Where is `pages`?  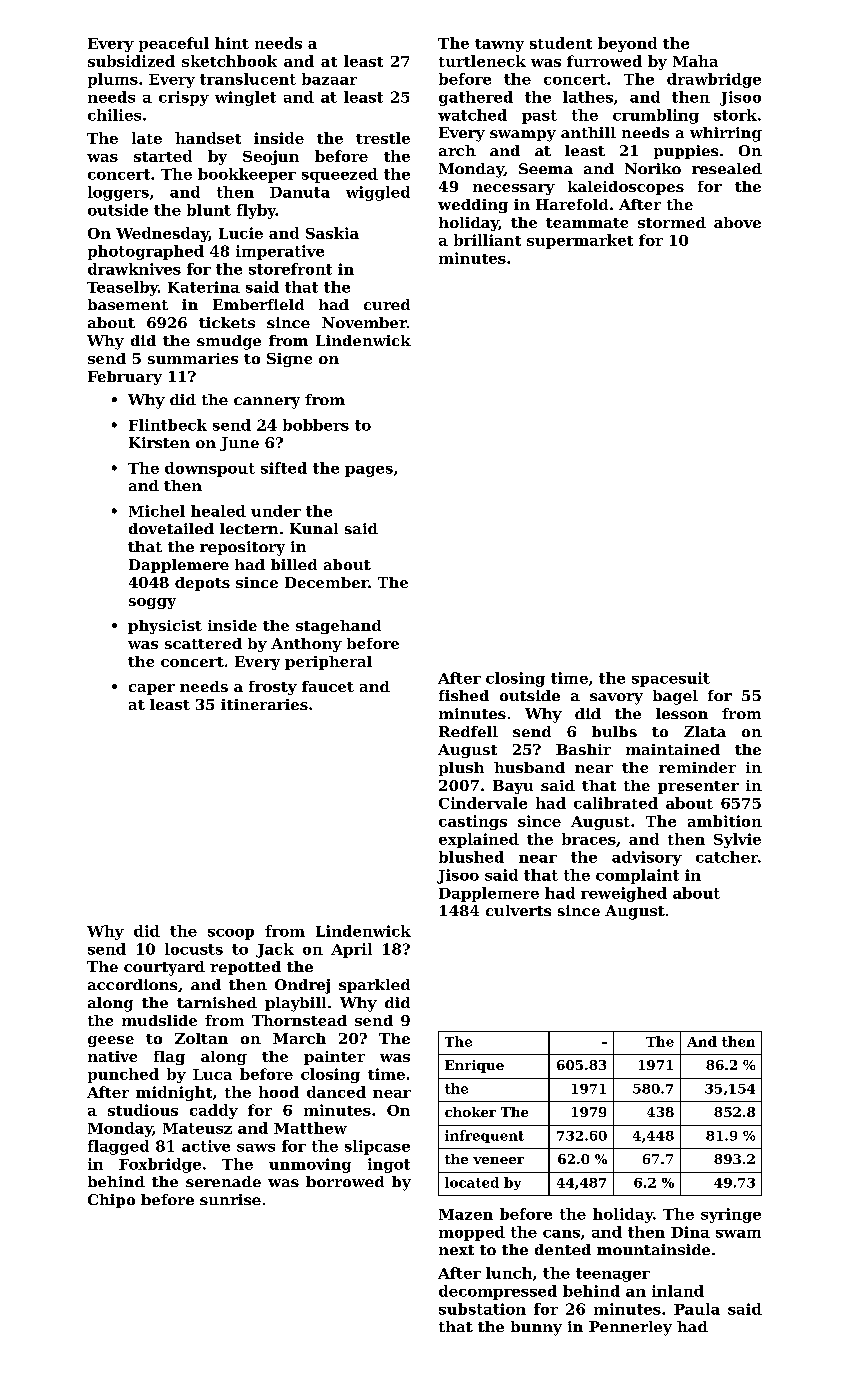 pages is located at coordinates (369, 471).
